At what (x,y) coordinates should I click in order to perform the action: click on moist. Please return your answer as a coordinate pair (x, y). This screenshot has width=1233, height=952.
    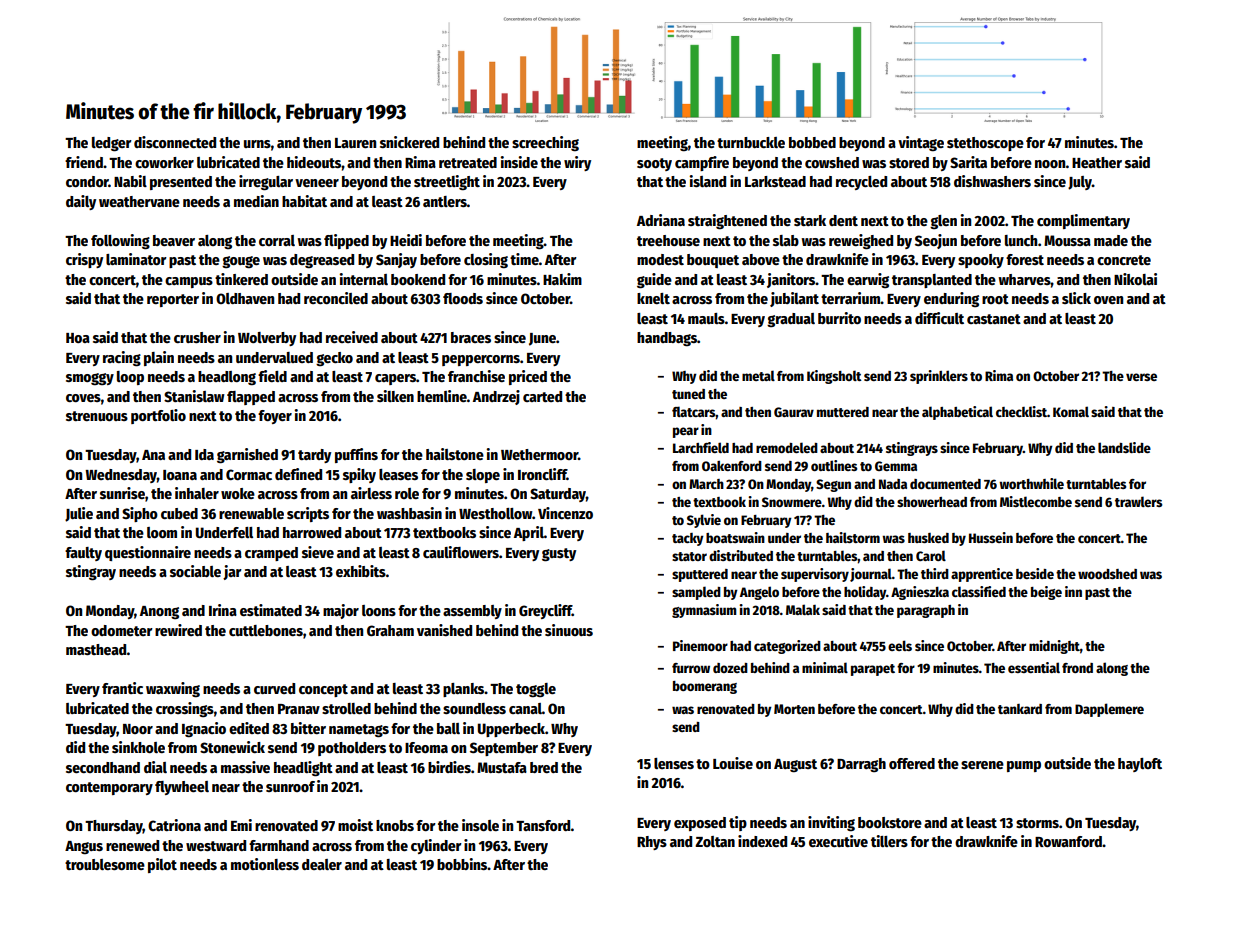
    Looking at the image, I should click on (355, 825).
